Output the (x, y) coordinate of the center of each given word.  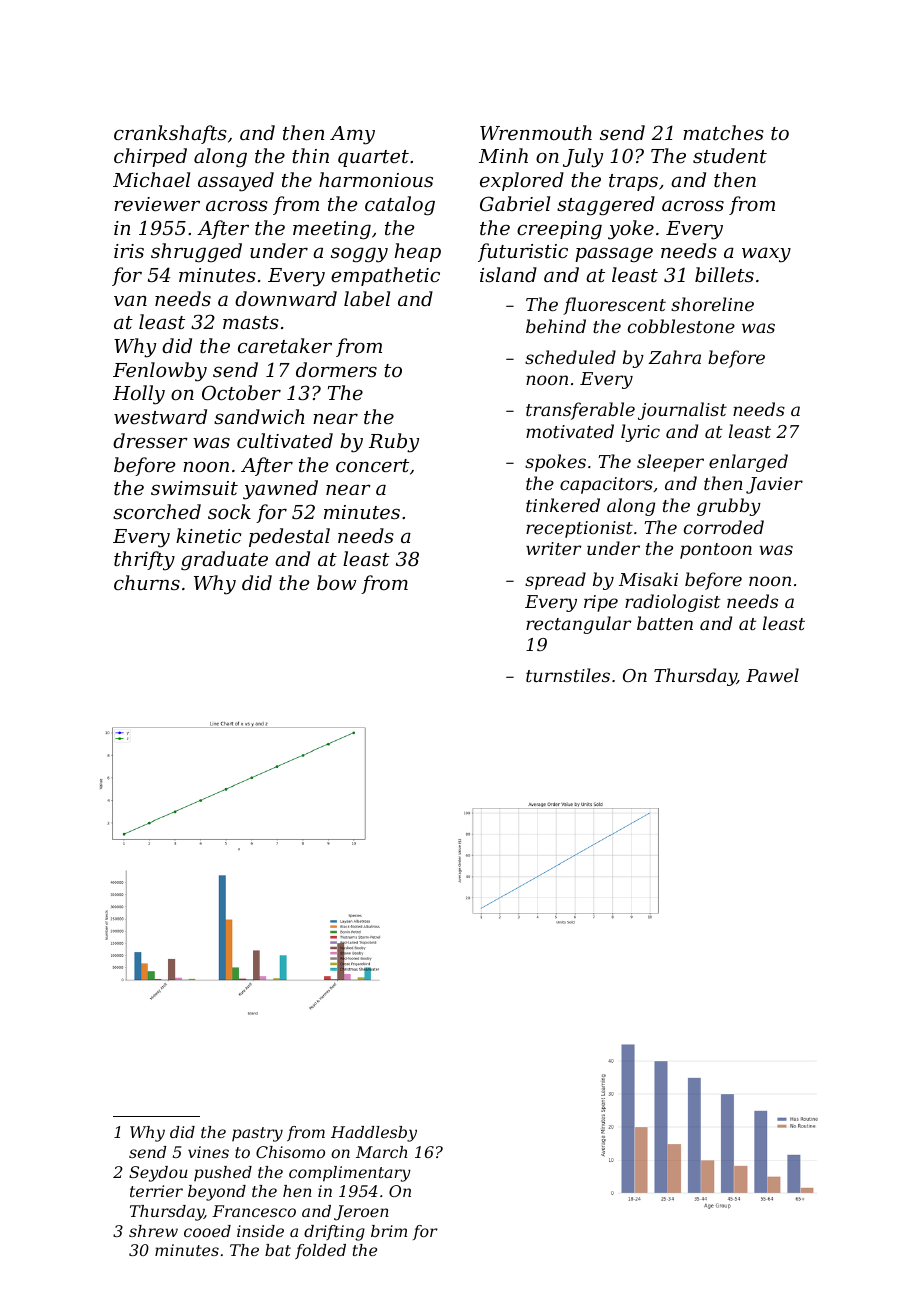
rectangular (578, 625)
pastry (257, 1134)
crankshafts (170, 134)
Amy (352, 135)
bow (336, 582)
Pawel (772, 675)
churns (147, 582)
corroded (724, 527)
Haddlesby (374, 1134)
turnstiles (568, 675)
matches (723, 132)
